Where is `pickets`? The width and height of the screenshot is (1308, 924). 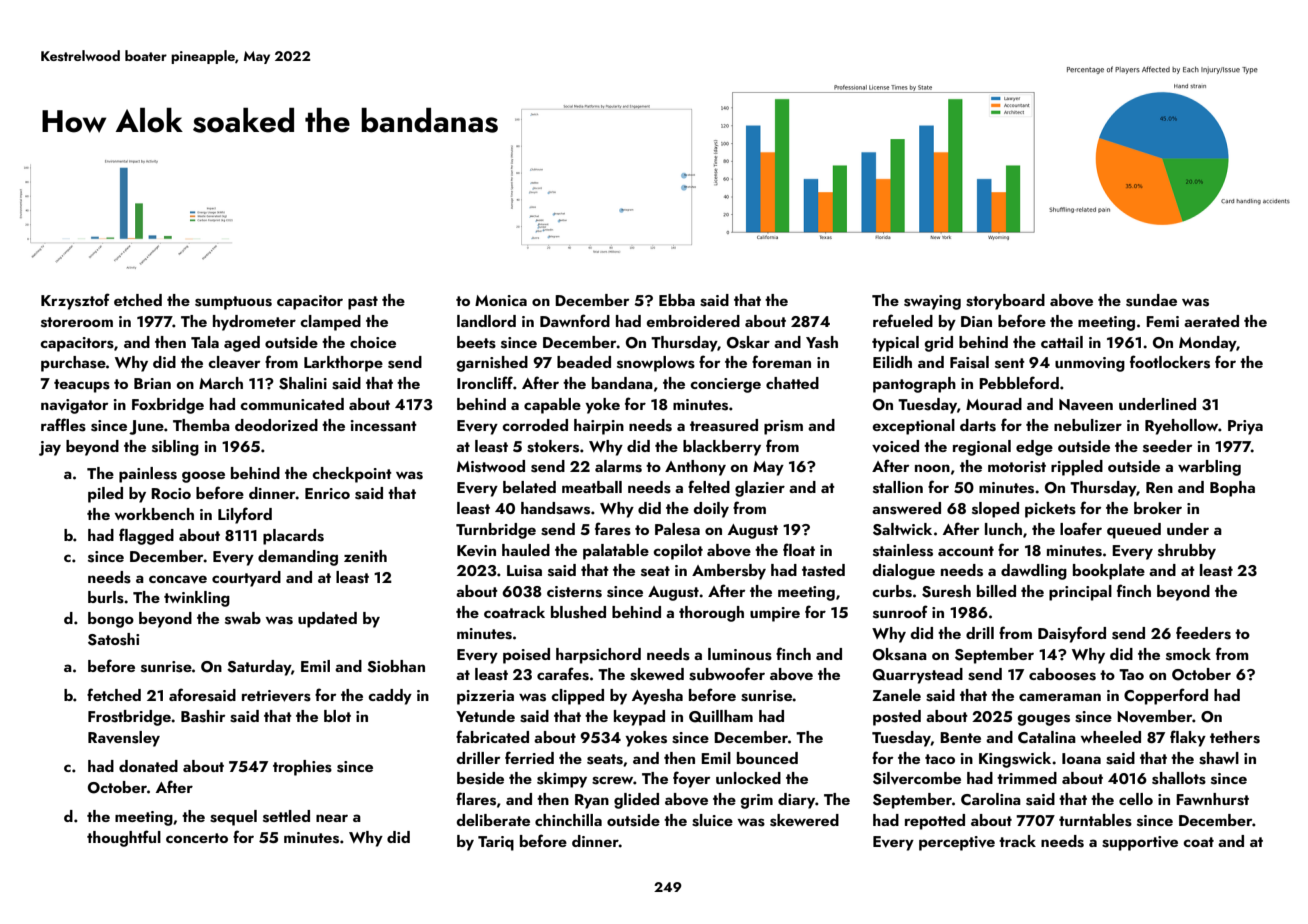
pickets is located at coordinates (1050, 510).
